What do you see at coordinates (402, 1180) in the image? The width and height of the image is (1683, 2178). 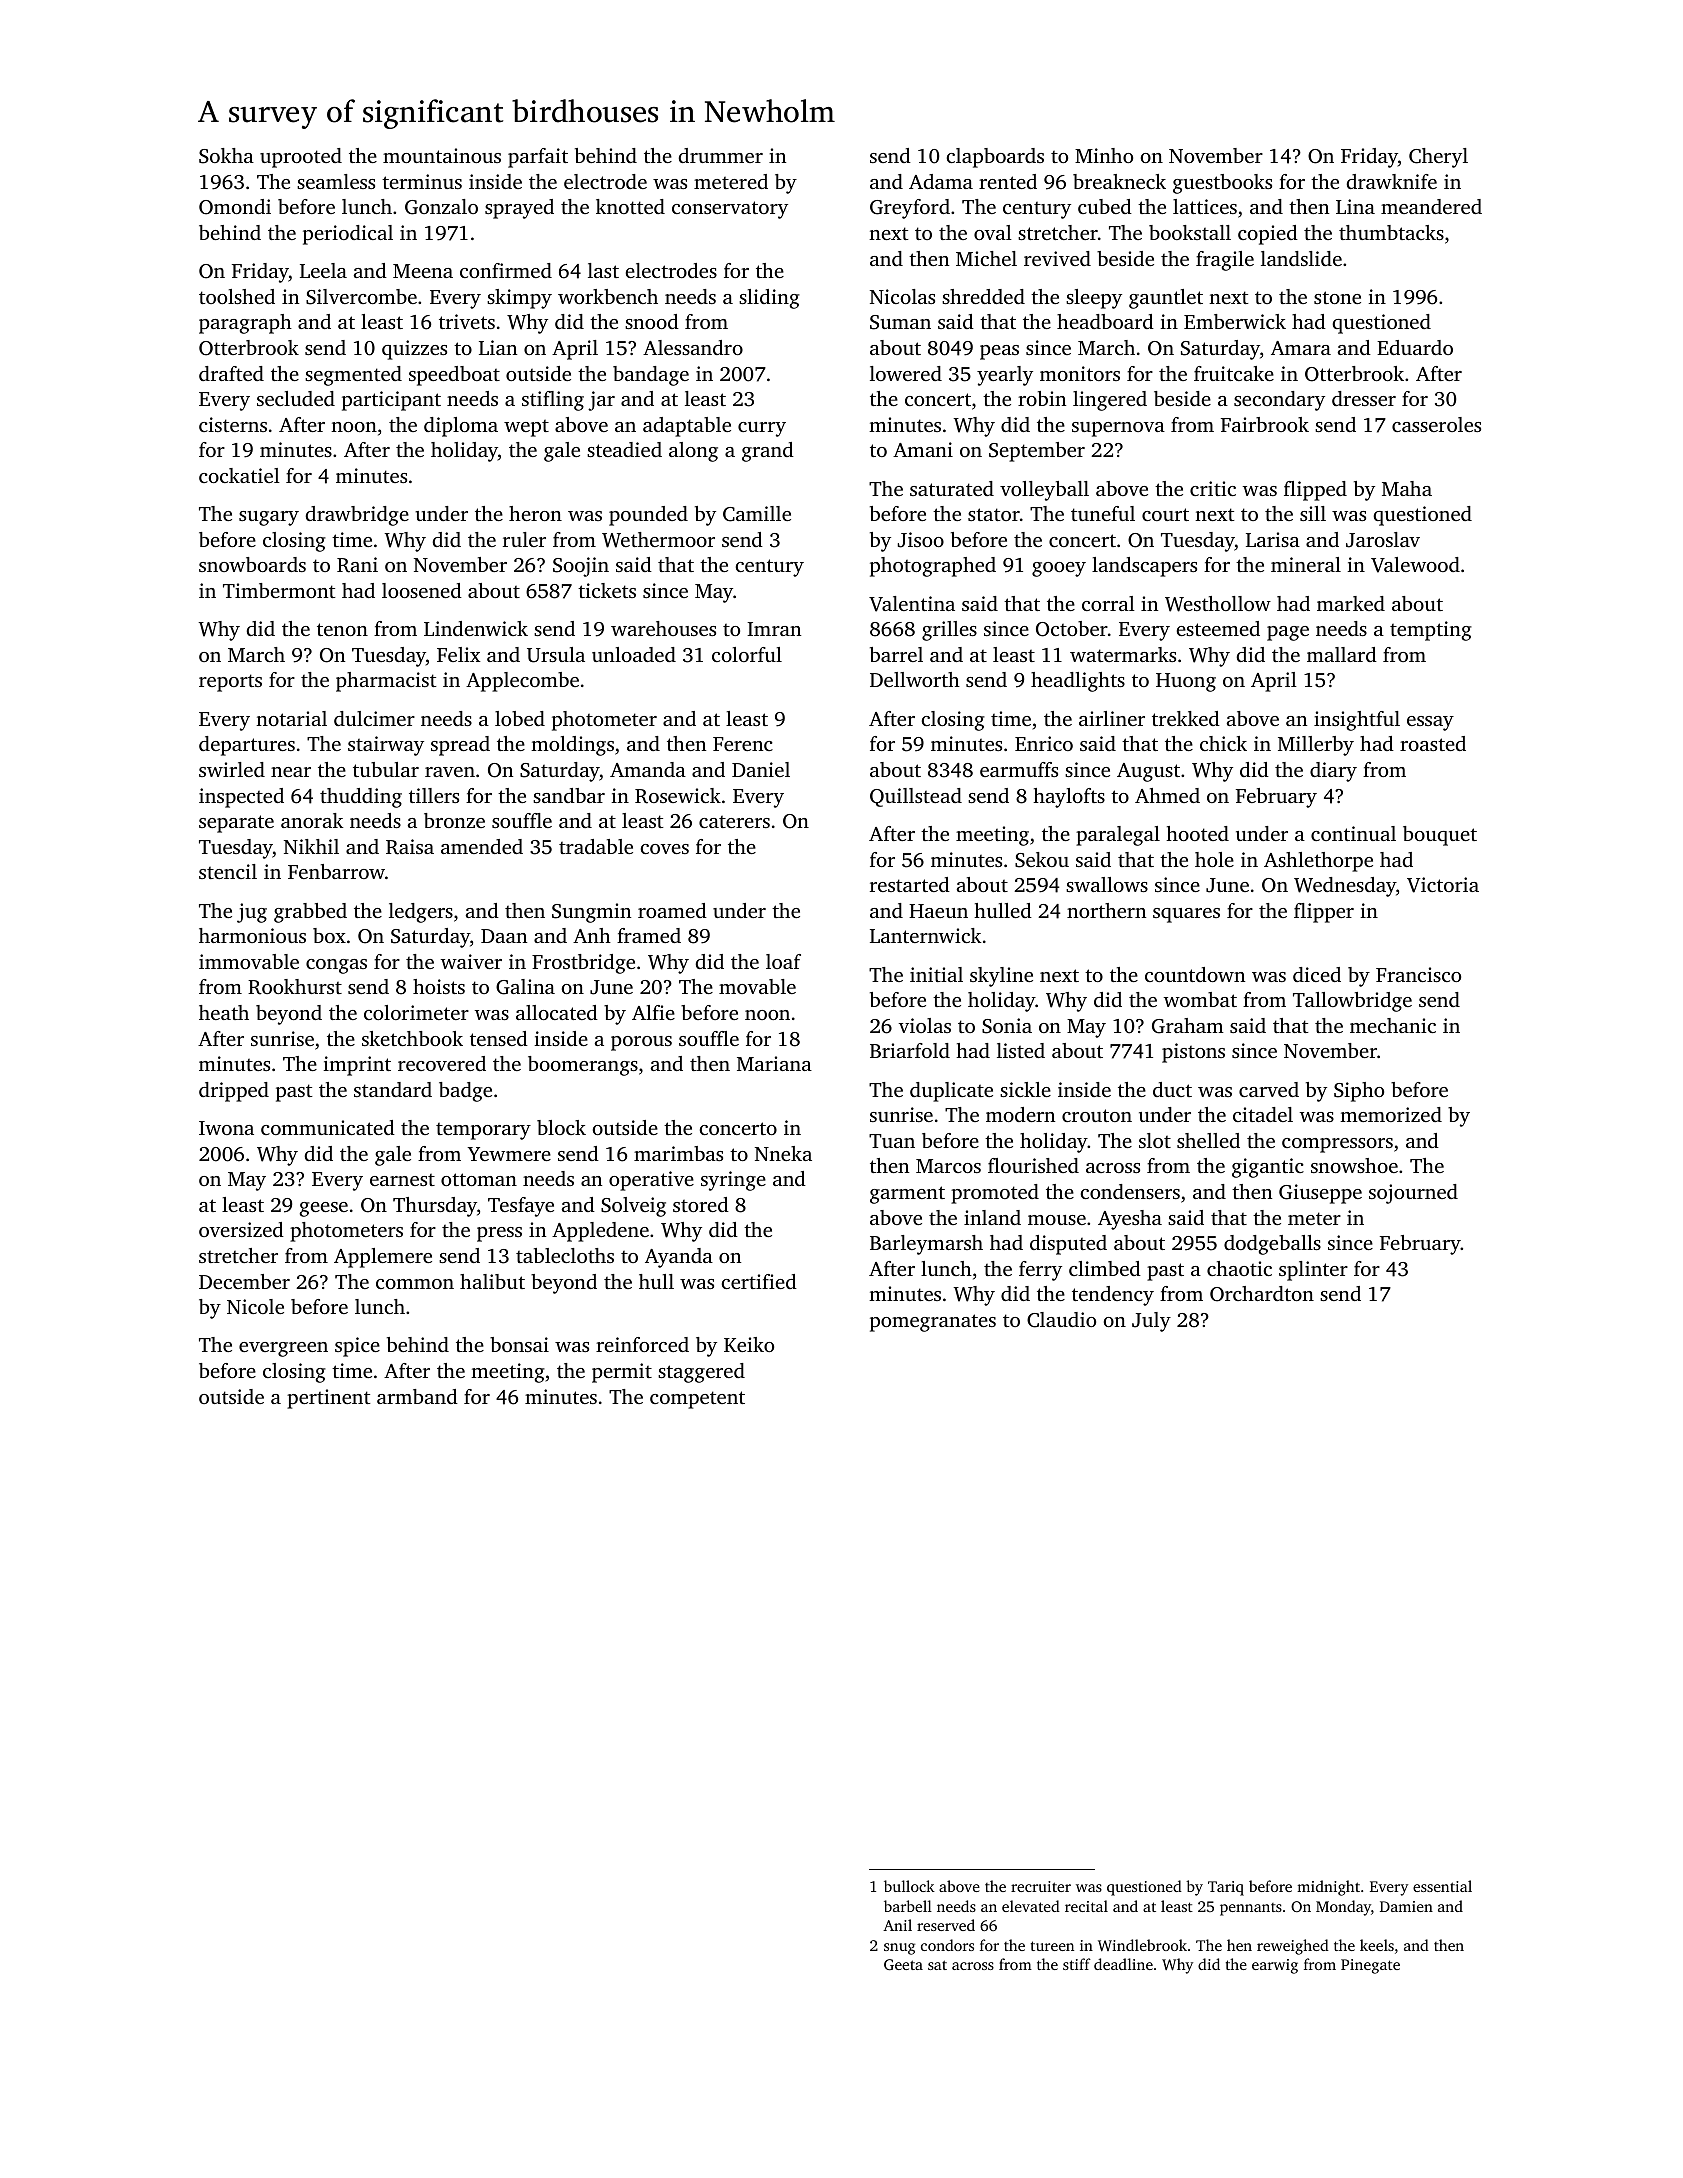 I see `earnest` at bounding box center [402, 1180].
